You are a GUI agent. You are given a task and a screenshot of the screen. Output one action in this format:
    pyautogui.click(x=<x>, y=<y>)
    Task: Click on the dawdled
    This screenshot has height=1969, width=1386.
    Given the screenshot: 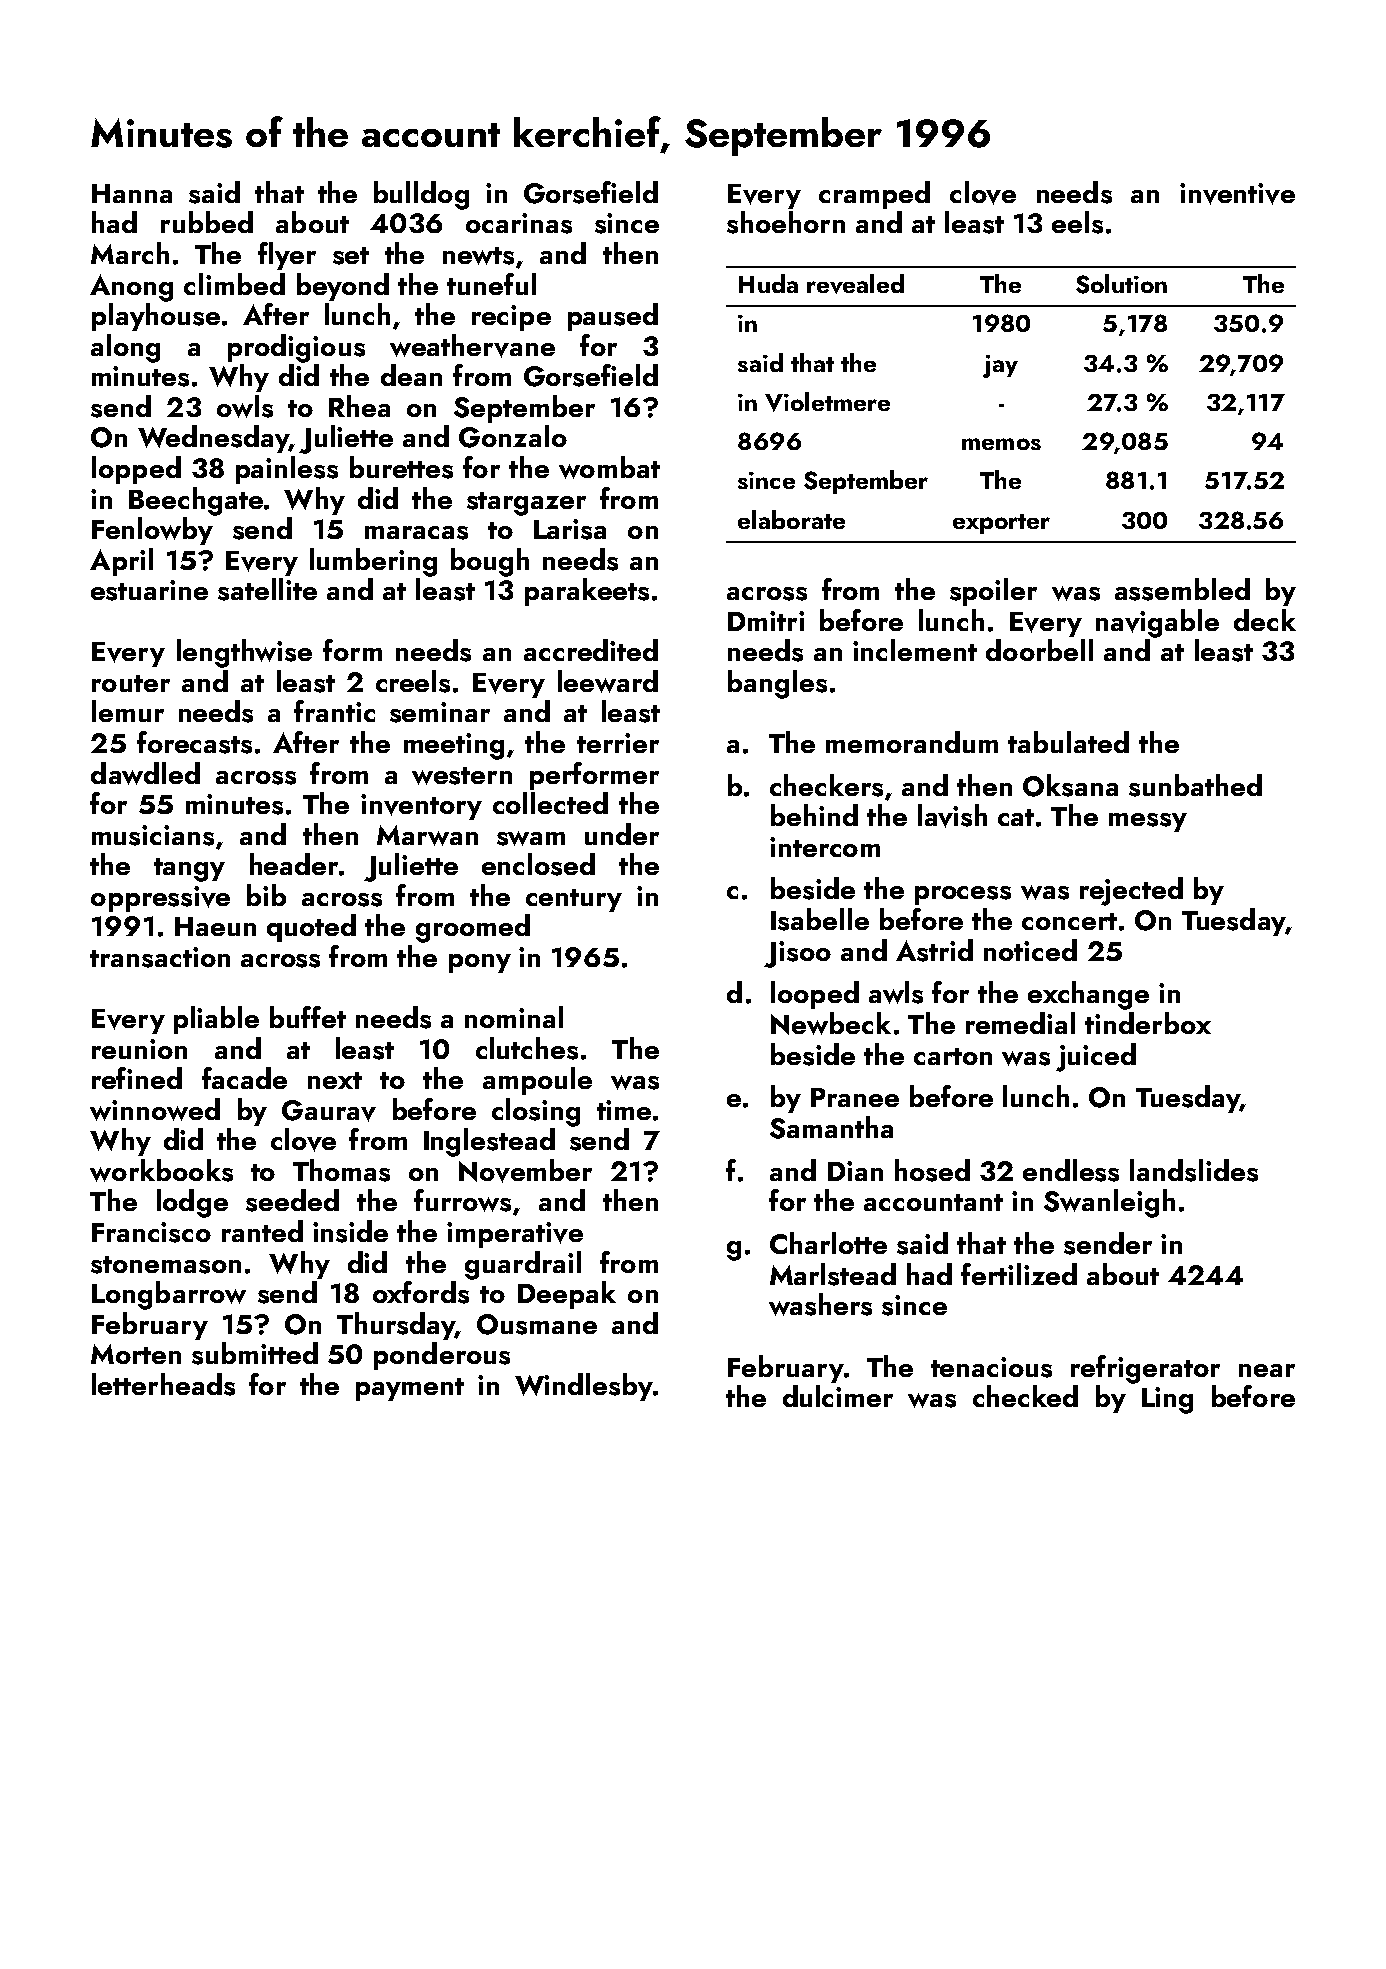 What is the action you would take?
    pyautogui.click(x=145, y=773)
